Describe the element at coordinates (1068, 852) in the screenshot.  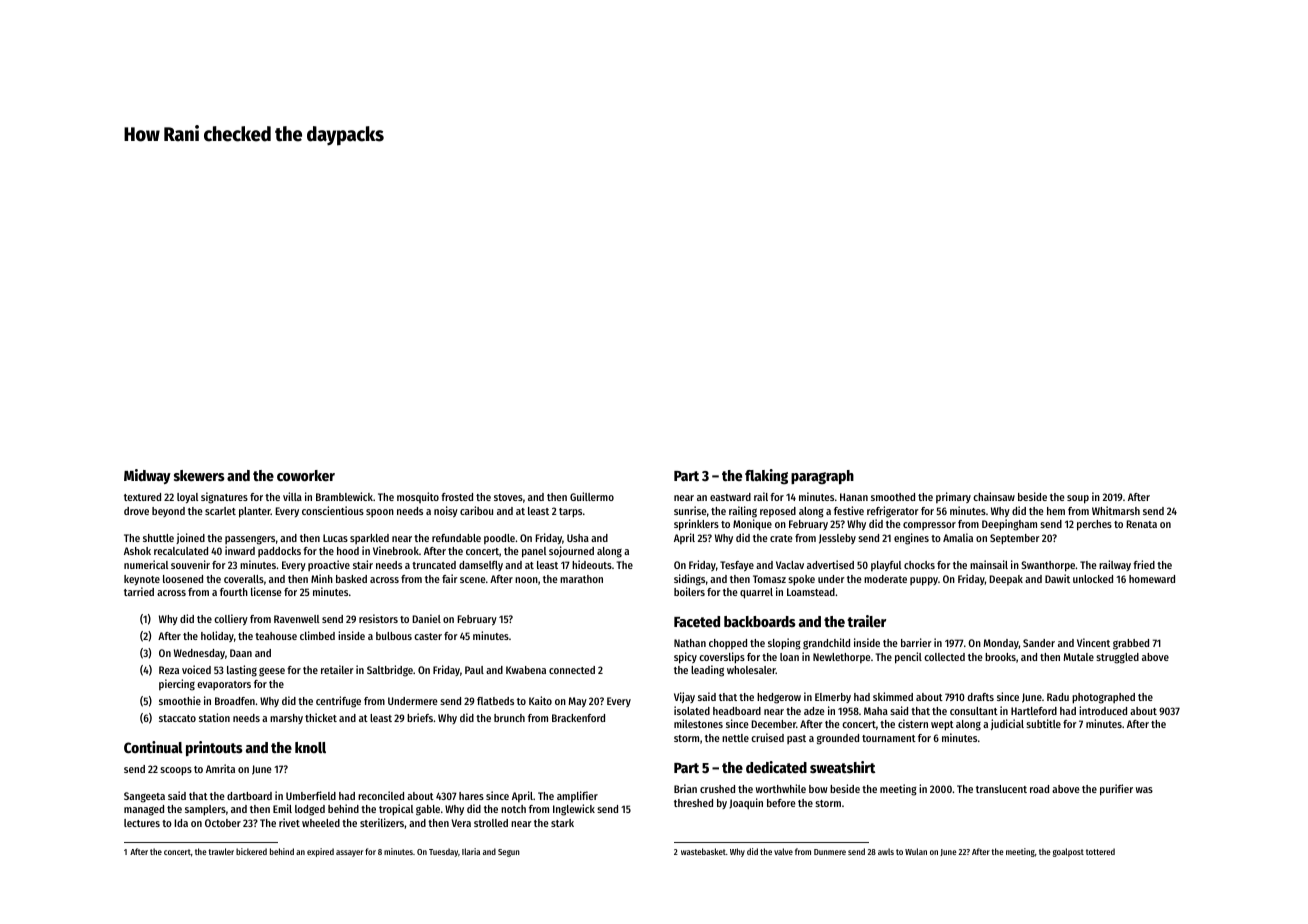
I see `goalpost` at that location.
